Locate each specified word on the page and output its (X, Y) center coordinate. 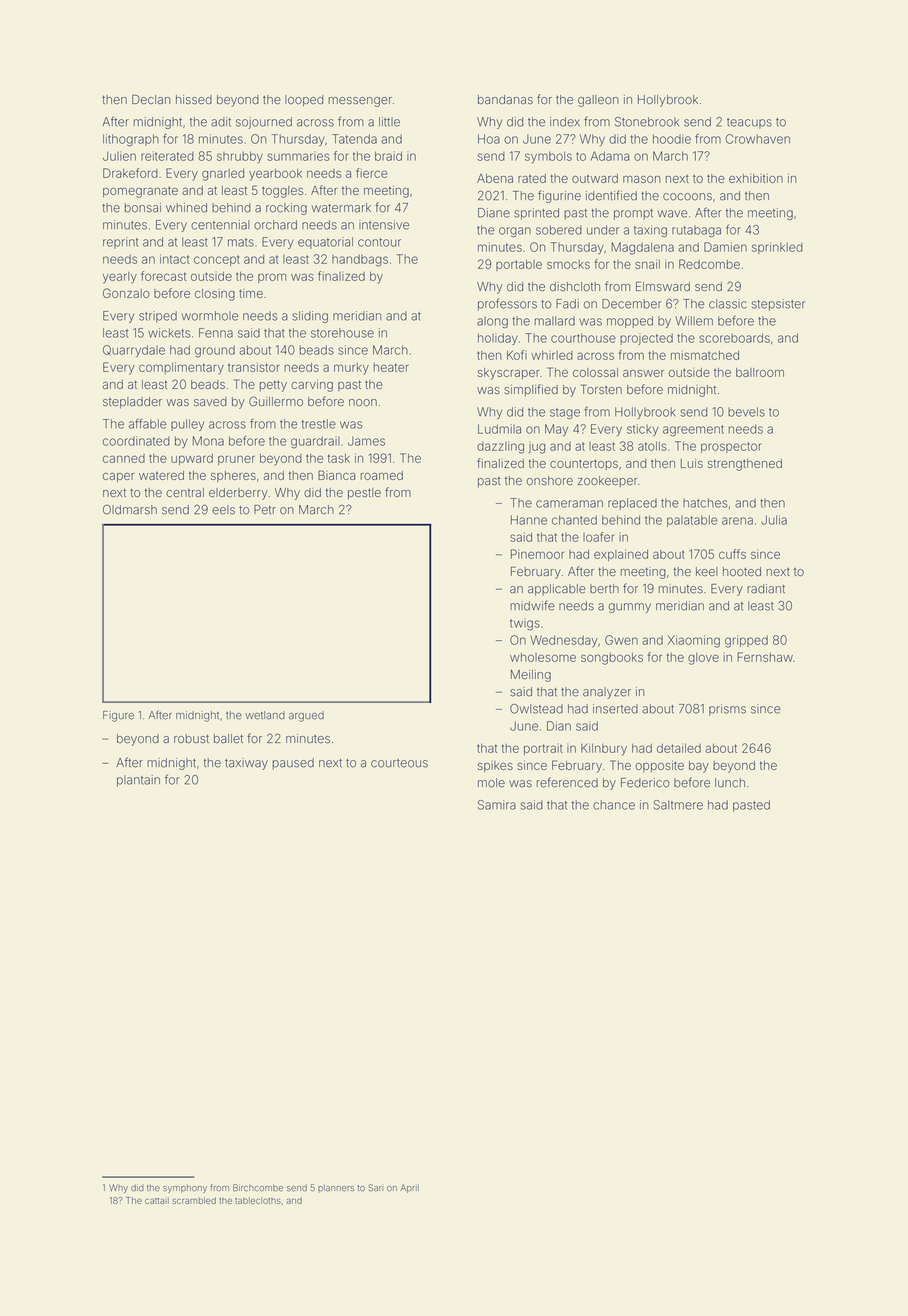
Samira (497, 805)
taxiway (246, 764)
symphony (185, 1189)
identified (611, 195)
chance (614, 805)
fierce (372, 173)
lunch (730, 783)
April (409, 1188)
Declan (151, 99)
